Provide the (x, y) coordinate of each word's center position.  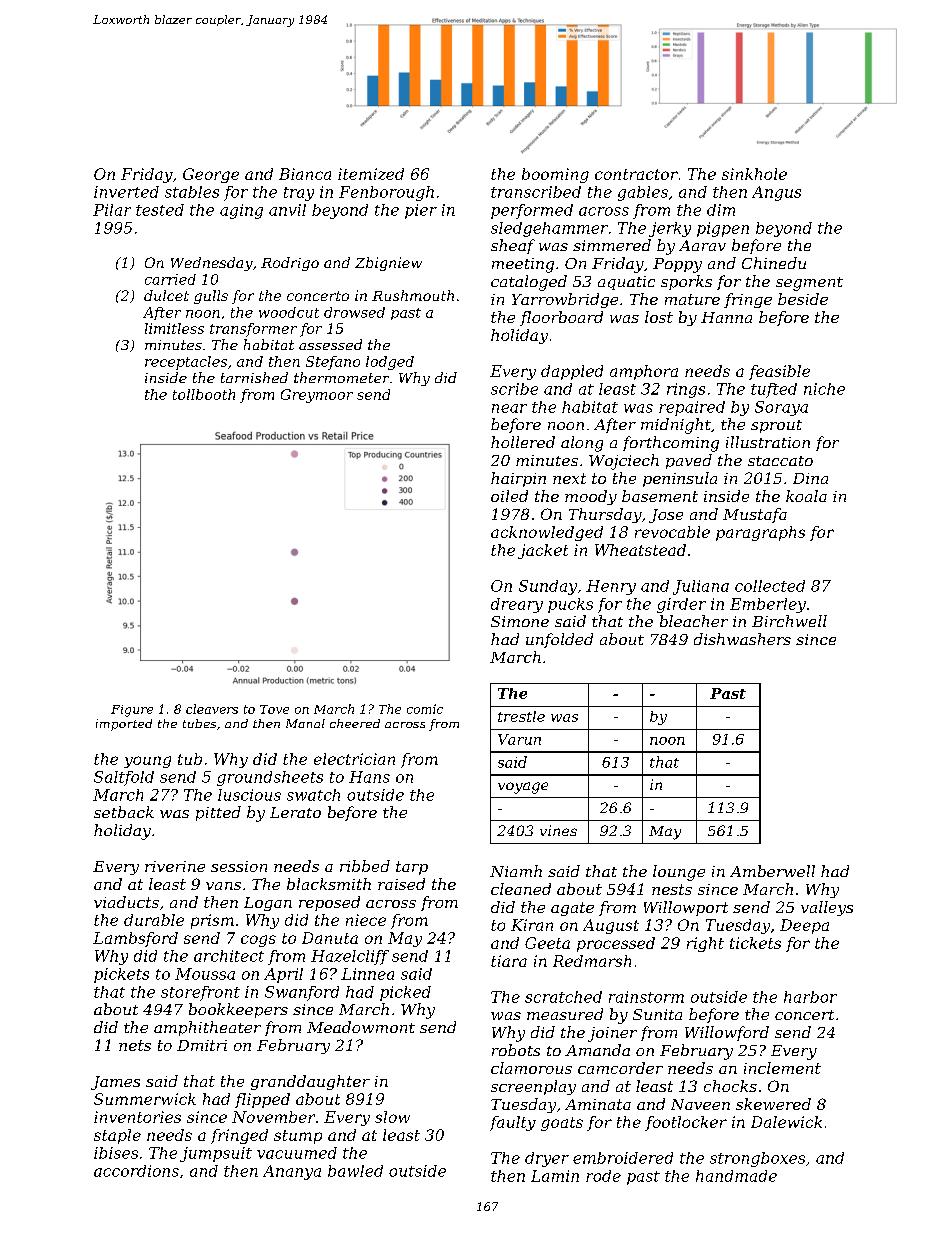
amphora (644, 372)
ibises (116, 1153)
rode (603, 1176)
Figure (132, 711)
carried (170, 279)
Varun (519, 739)
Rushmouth (413, 295)
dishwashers (742, 639)
